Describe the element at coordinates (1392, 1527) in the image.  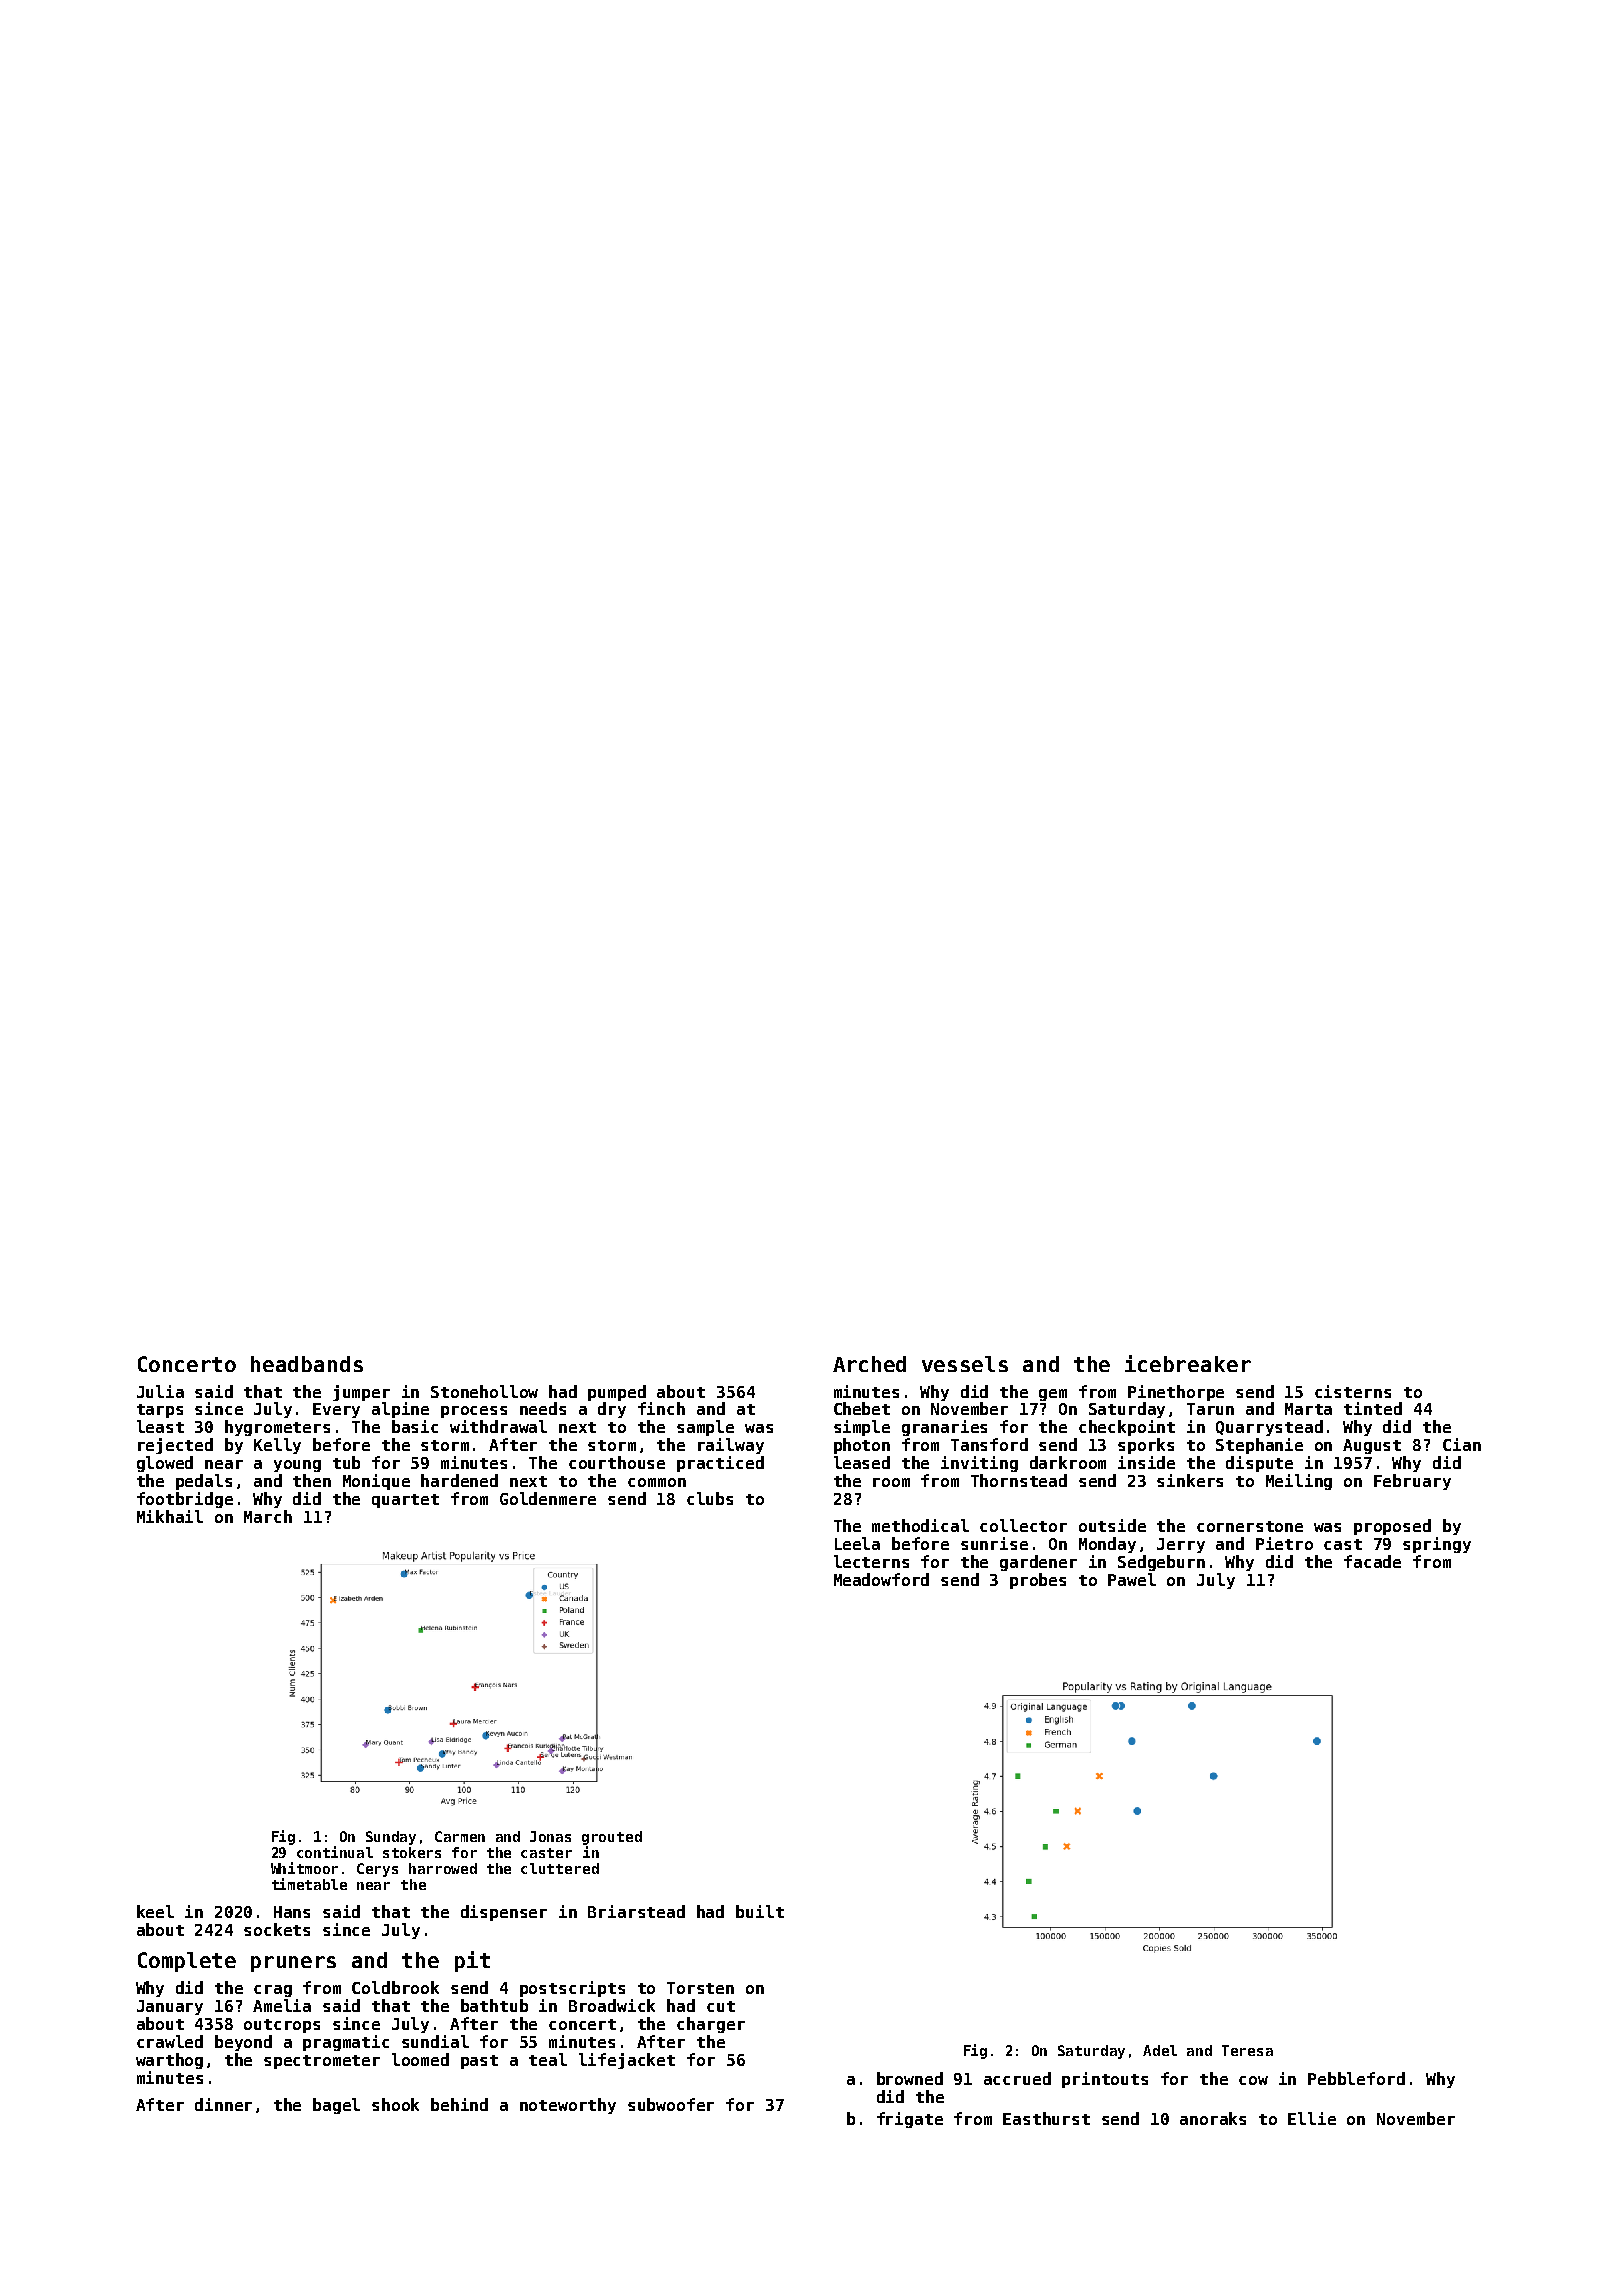
I see `proposed` at that location.
